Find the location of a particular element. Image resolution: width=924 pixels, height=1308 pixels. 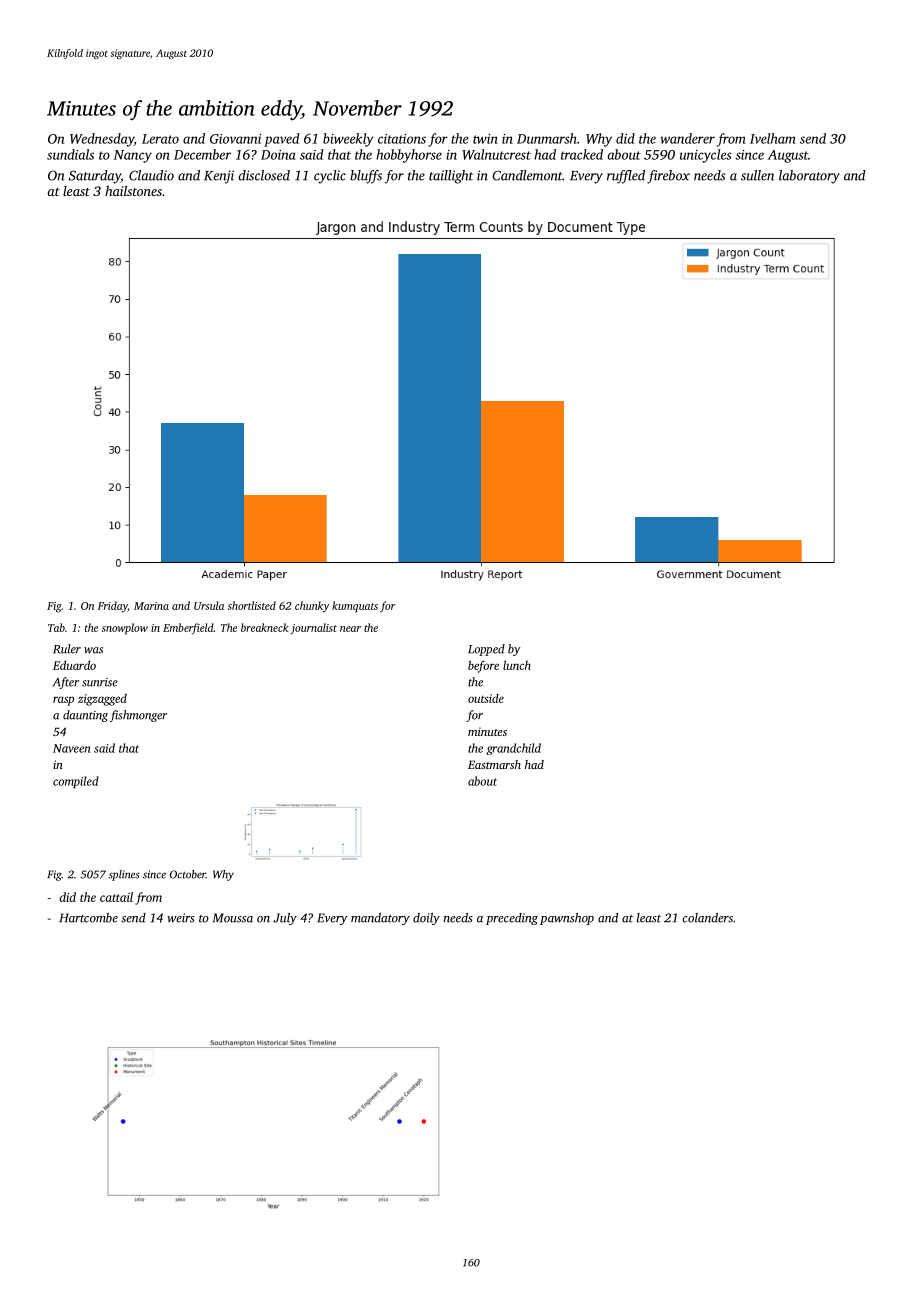

near is located at coordinates (350, 629).
